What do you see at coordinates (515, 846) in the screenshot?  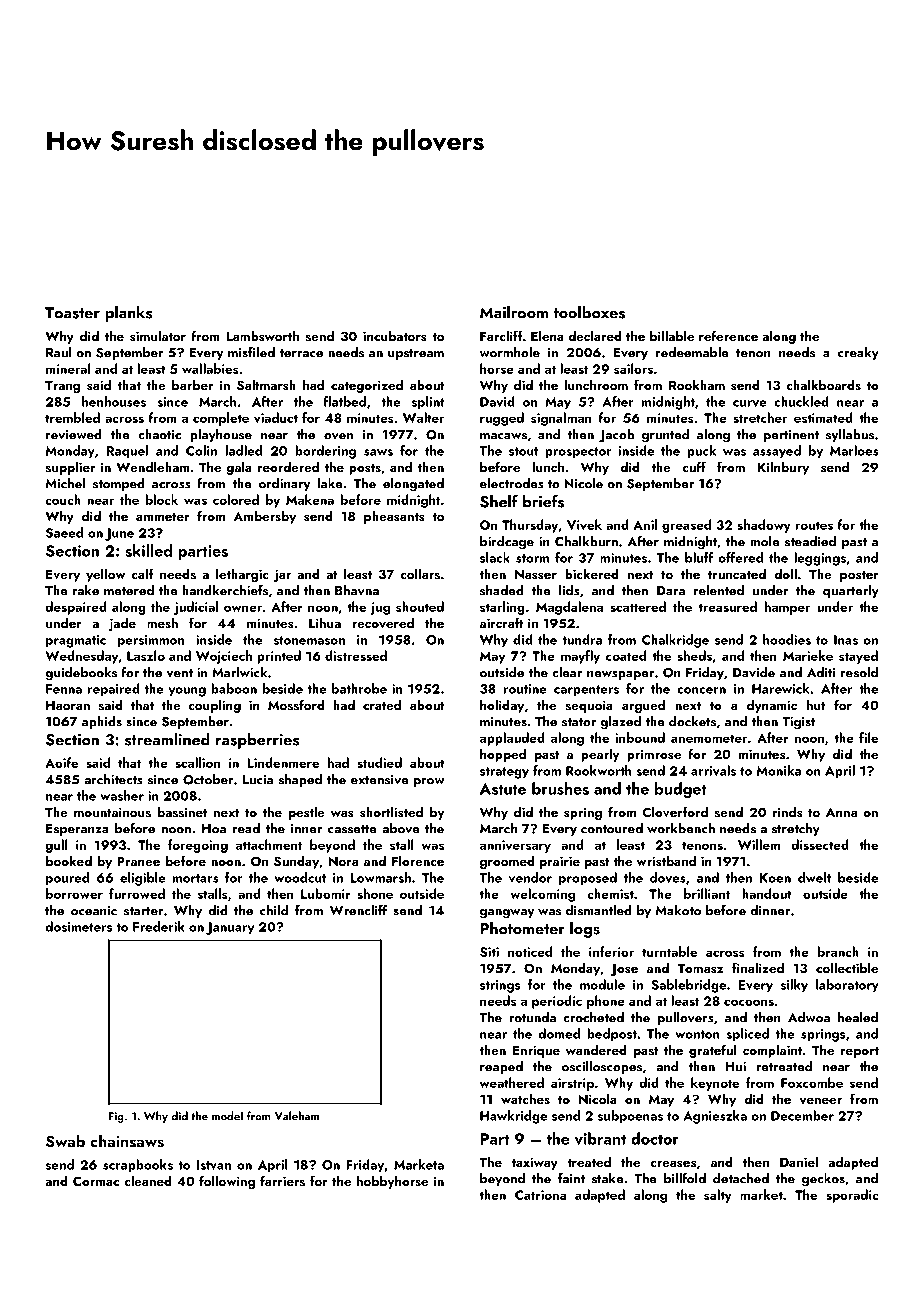 I see `anniversary` at bounding box center [515, 846].
